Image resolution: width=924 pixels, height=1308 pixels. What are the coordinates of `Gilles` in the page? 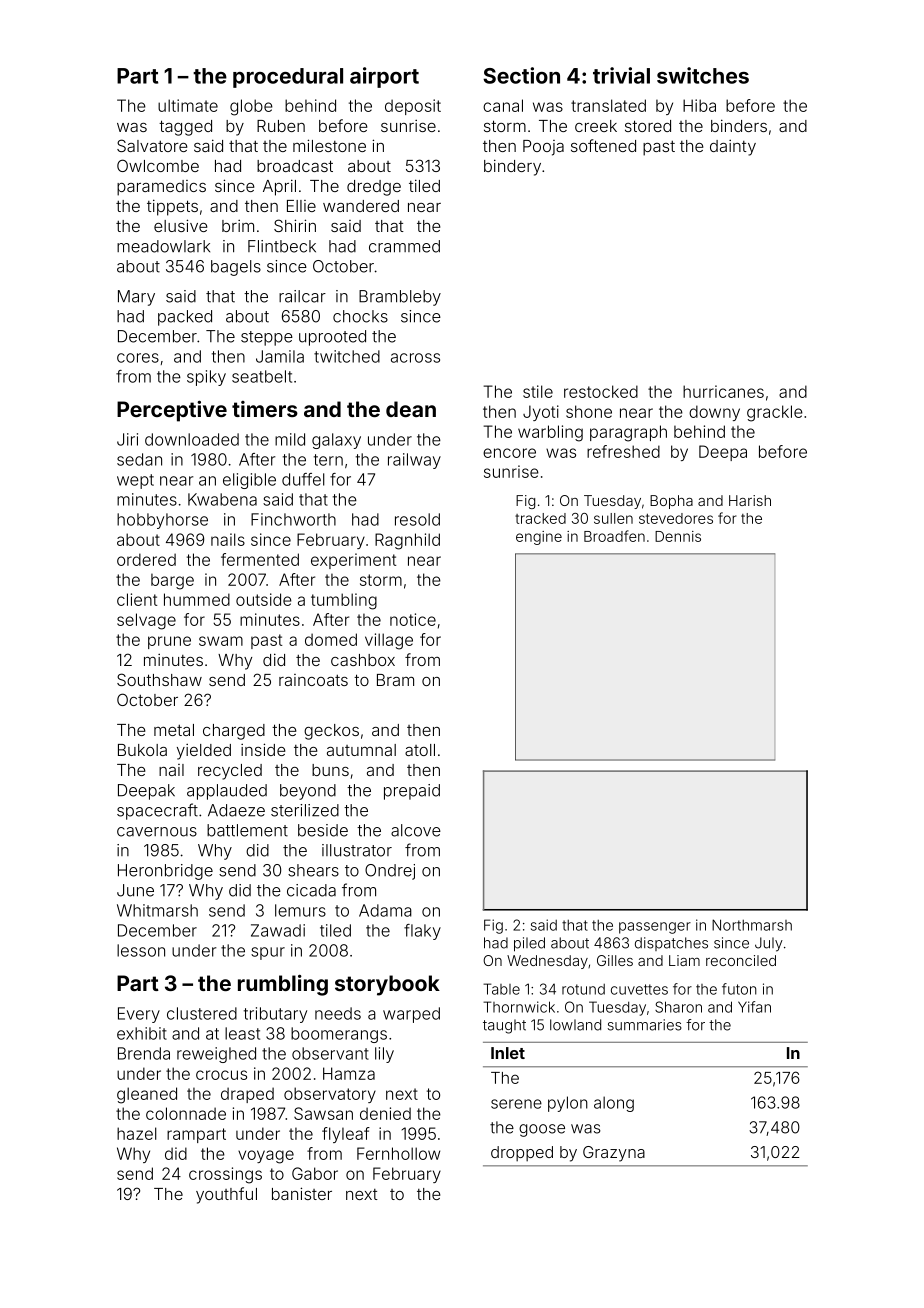 It's located at (615, 960).
